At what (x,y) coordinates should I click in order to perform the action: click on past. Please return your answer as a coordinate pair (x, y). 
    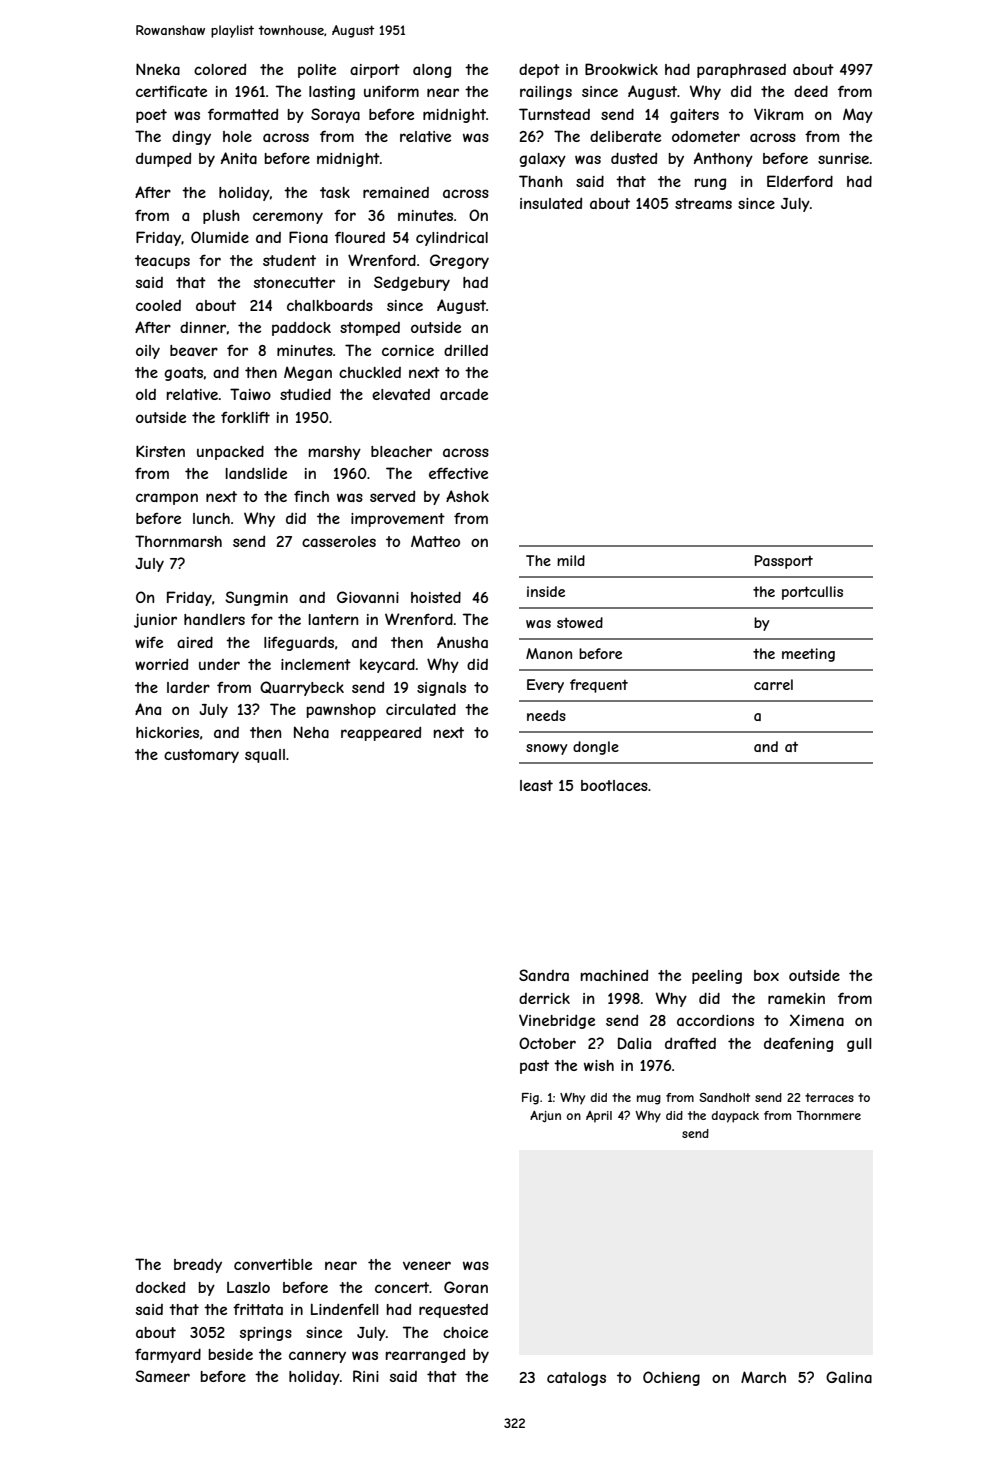
    Looking at the image, I should click on (534, 1067).
